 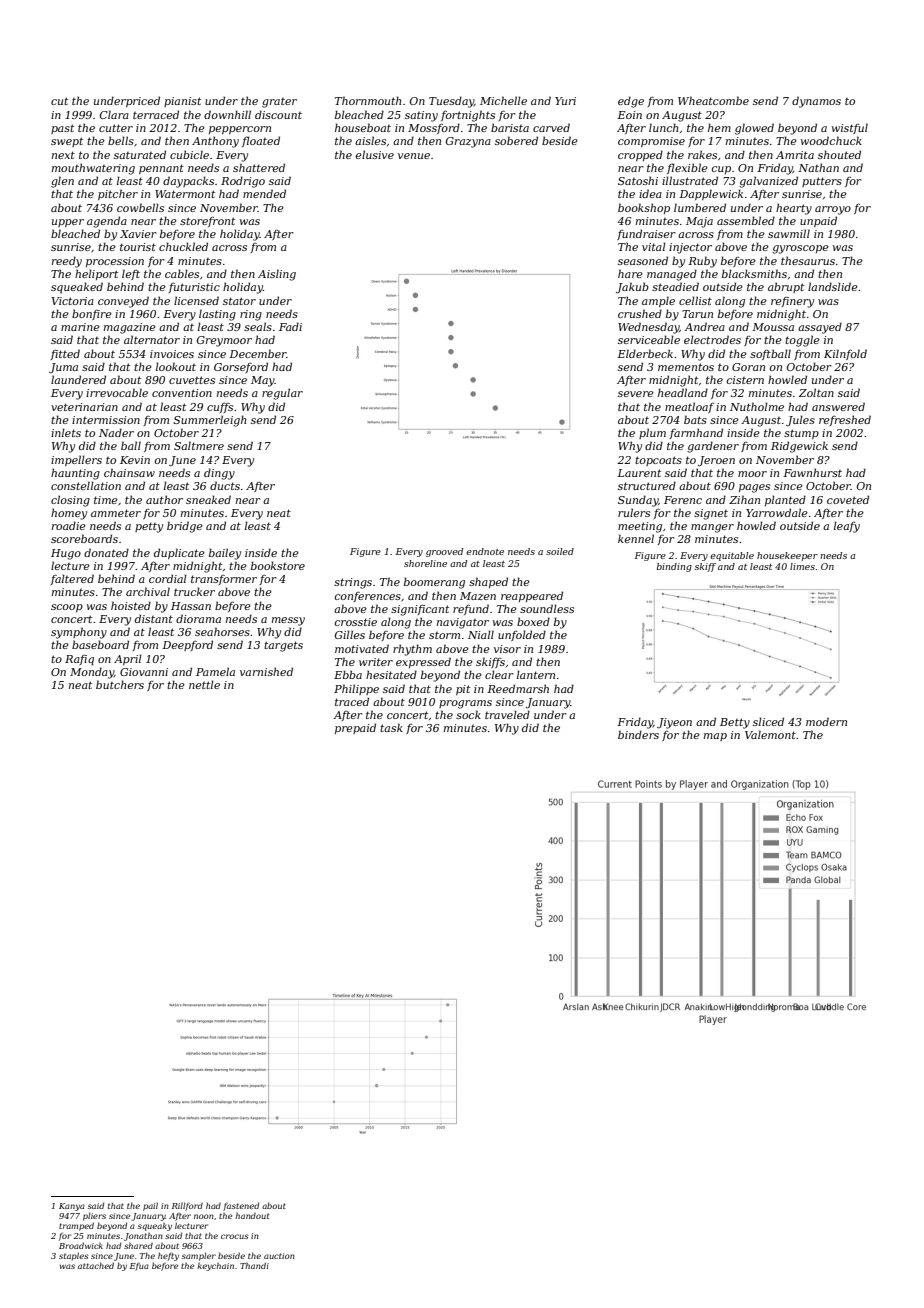 What do you see at coordinates (266, 671) in the screenshot?
I see `varnished` at bounding box center [266, 671].
